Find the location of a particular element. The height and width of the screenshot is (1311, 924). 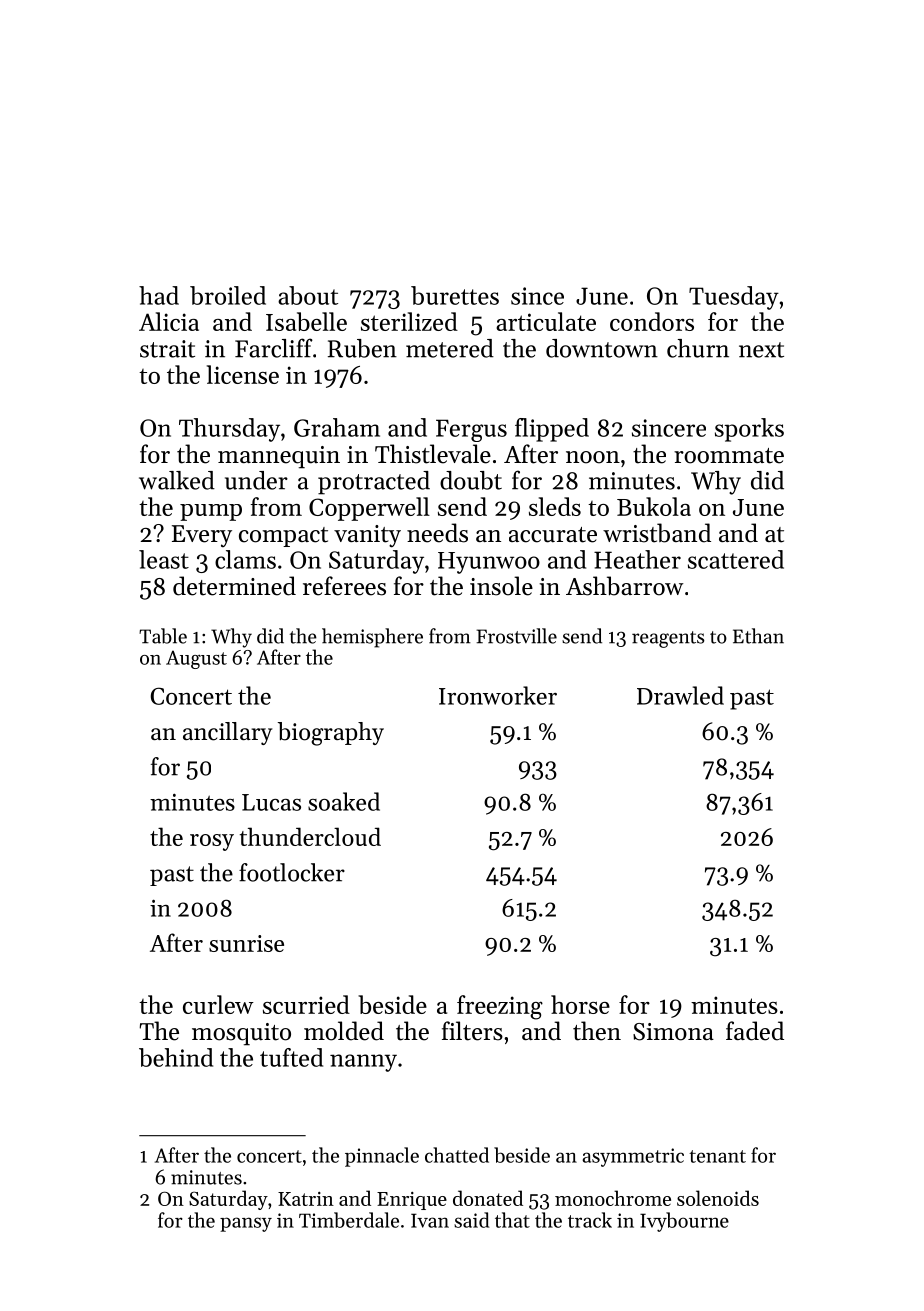

horse is located at coordinates (580, 1004).
